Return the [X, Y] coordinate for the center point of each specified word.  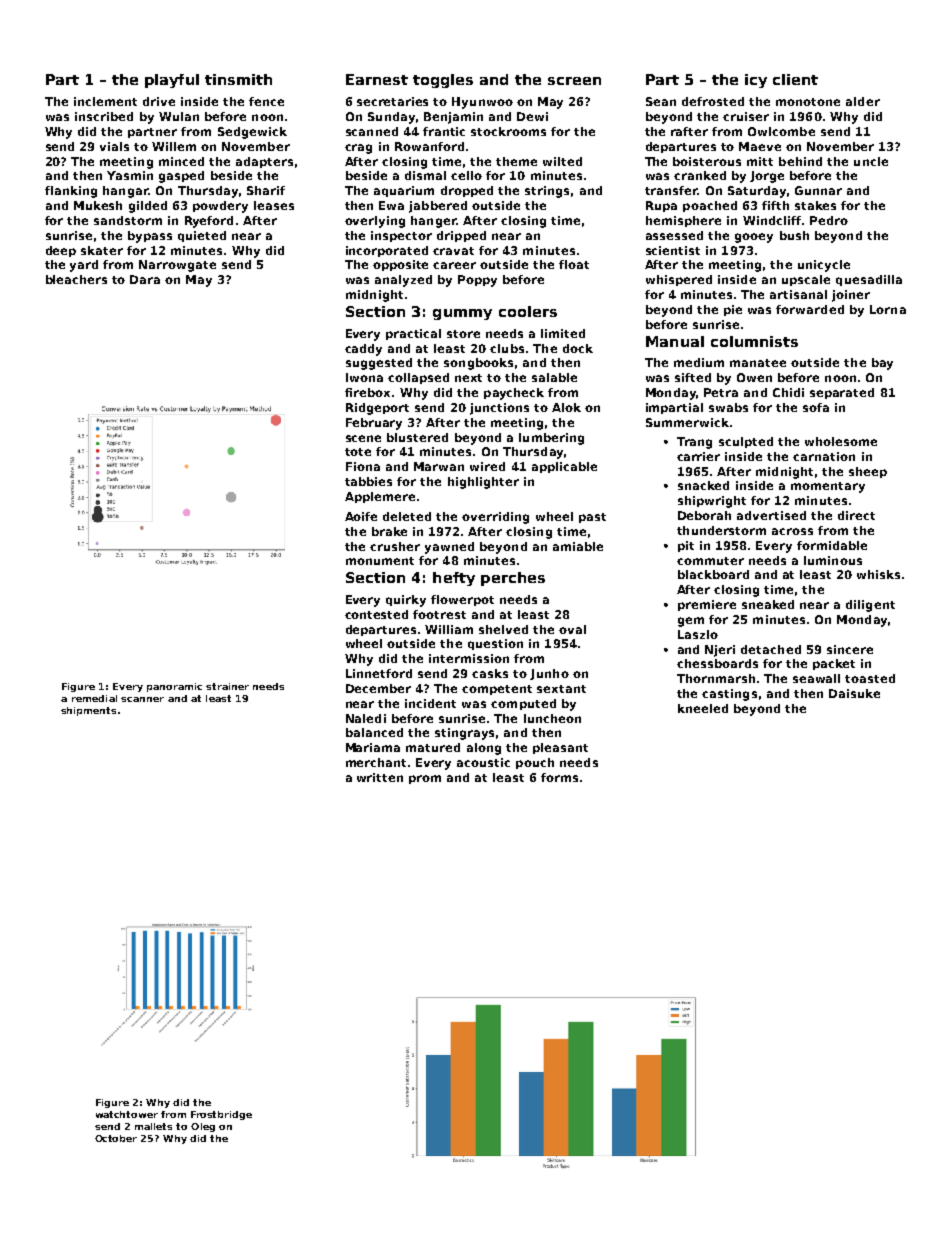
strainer [227, 686]
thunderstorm [721, 530]
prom [425, 779]
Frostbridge [221, 1115]
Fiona [363, 466]
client [795, 79]
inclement [105, 101]
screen [574, 81]
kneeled [703, 708]
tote [358, 452]
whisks [878, 574]
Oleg [203, 1127]
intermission [469, 658]
